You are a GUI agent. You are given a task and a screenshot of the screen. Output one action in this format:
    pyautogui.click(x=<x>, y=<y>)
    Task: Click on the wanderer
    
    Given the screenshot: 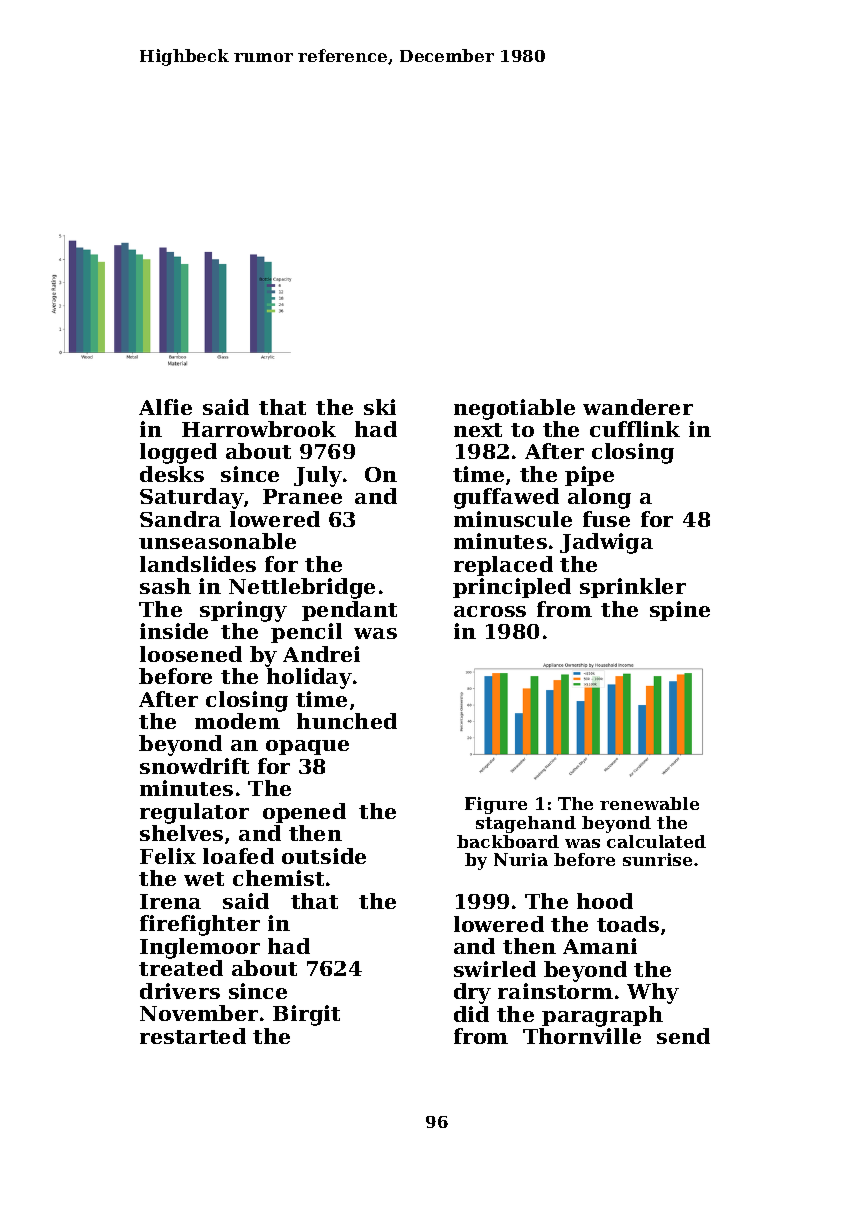 What is the action you would take?
    pyautogui.click(x=638, y=407)
